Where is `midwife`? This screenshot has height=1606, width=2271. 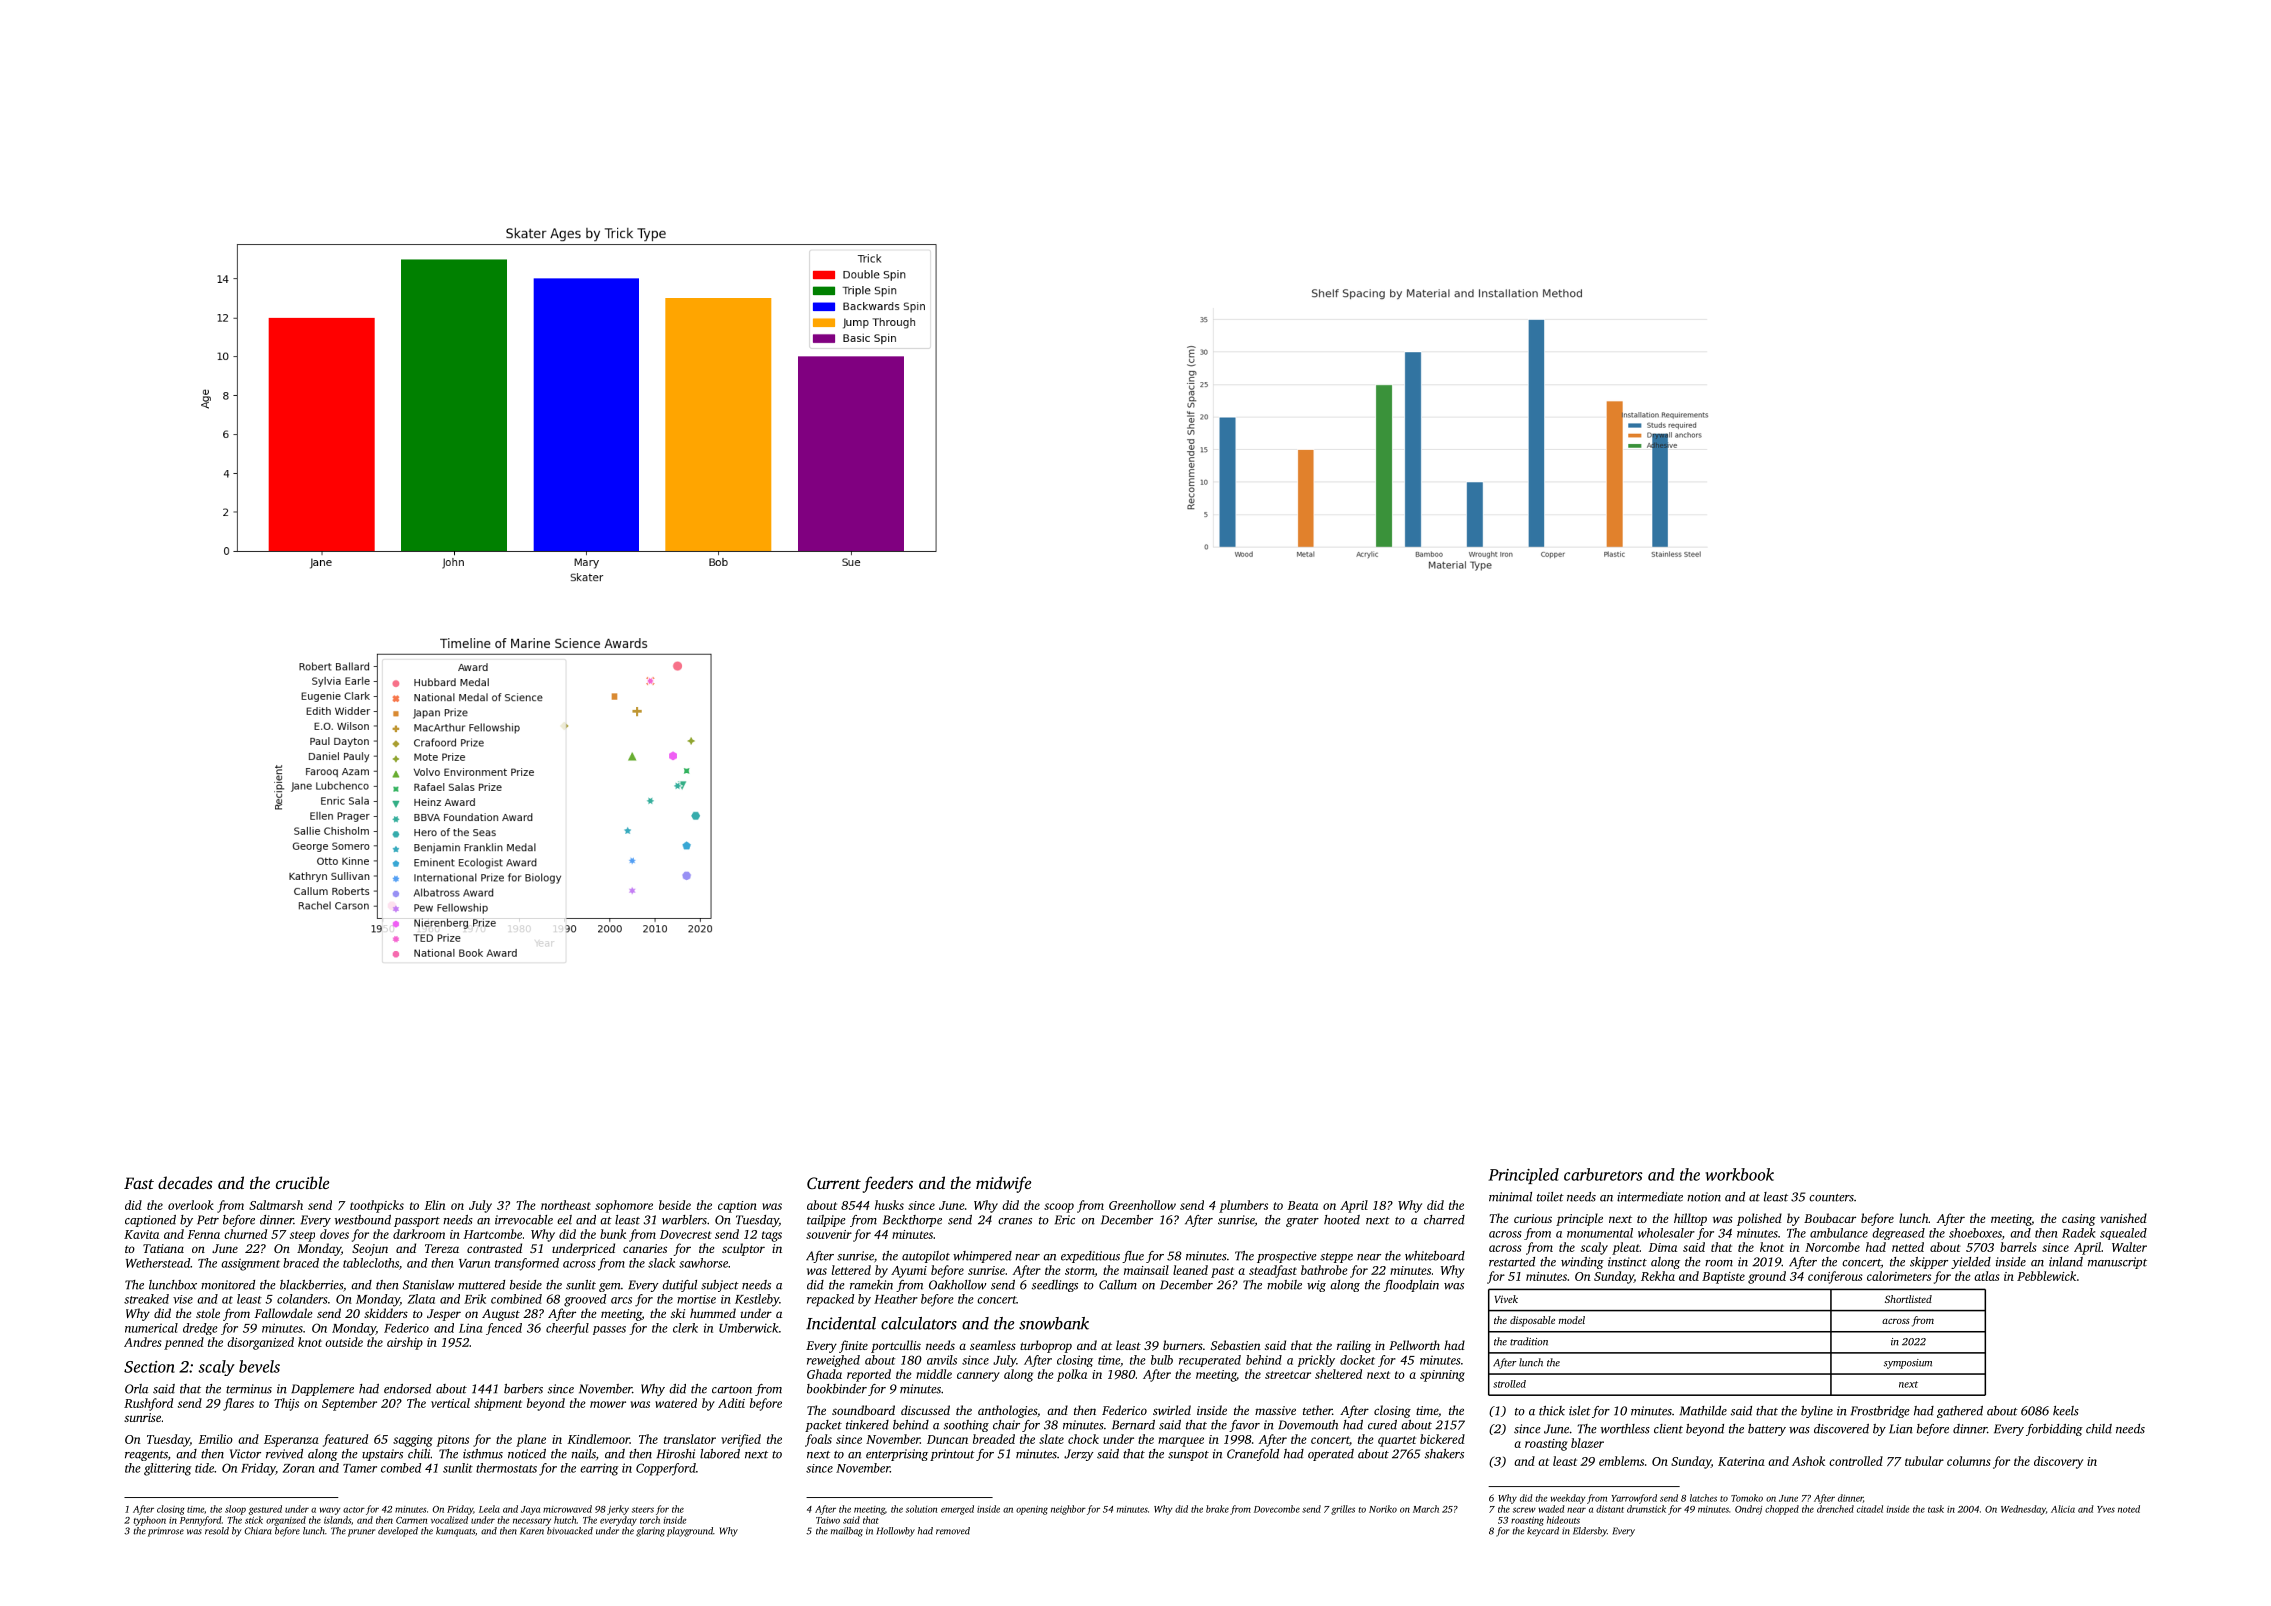 midwife is located at coordinates (1003, 1184).
